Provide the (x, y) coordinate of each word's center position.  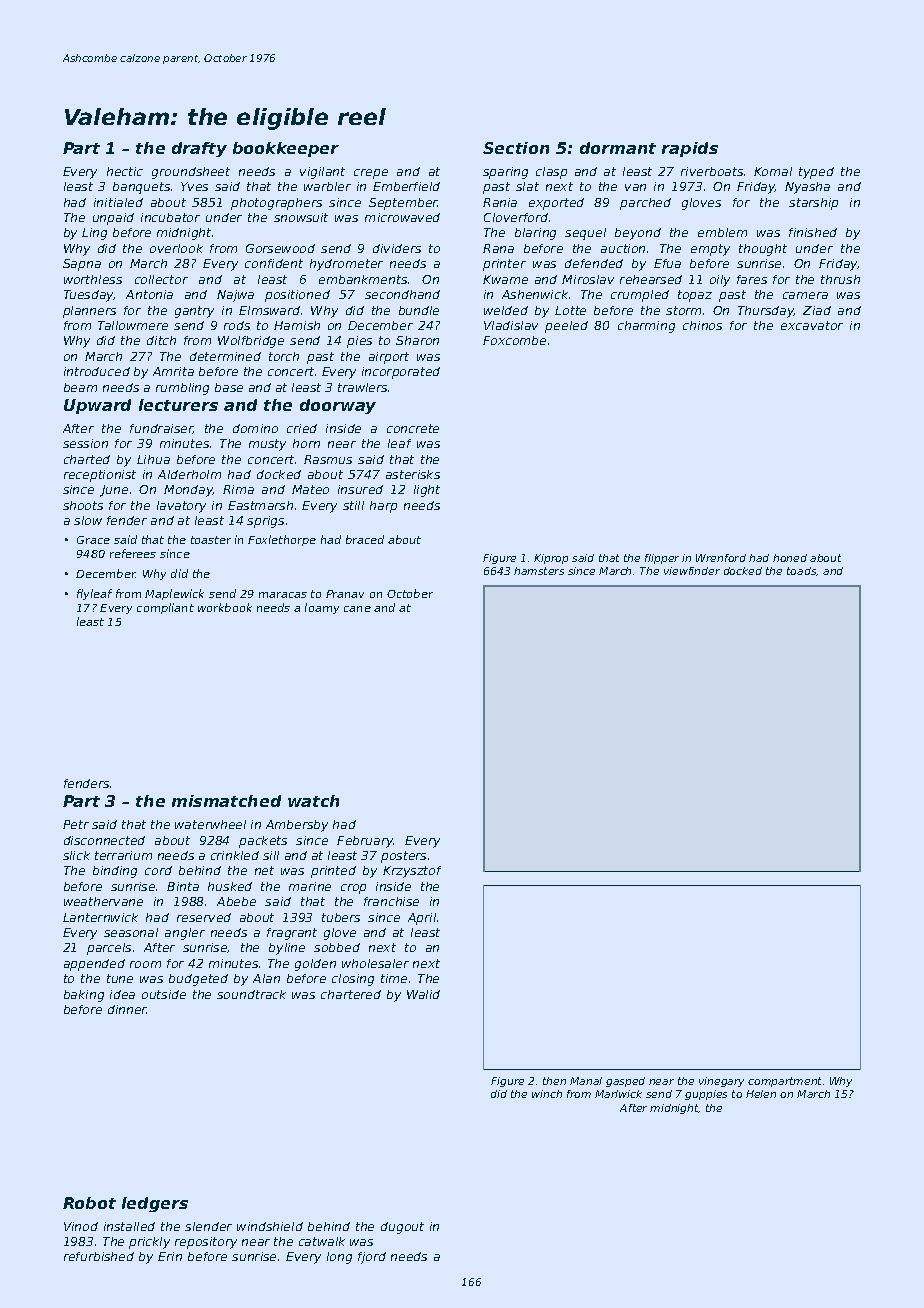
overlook (176, 248)
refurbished (99, 1256)
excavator (812, 325)
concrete (413, 428)
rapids (690, 149)
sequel (585, 234)
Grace (93, 540)
